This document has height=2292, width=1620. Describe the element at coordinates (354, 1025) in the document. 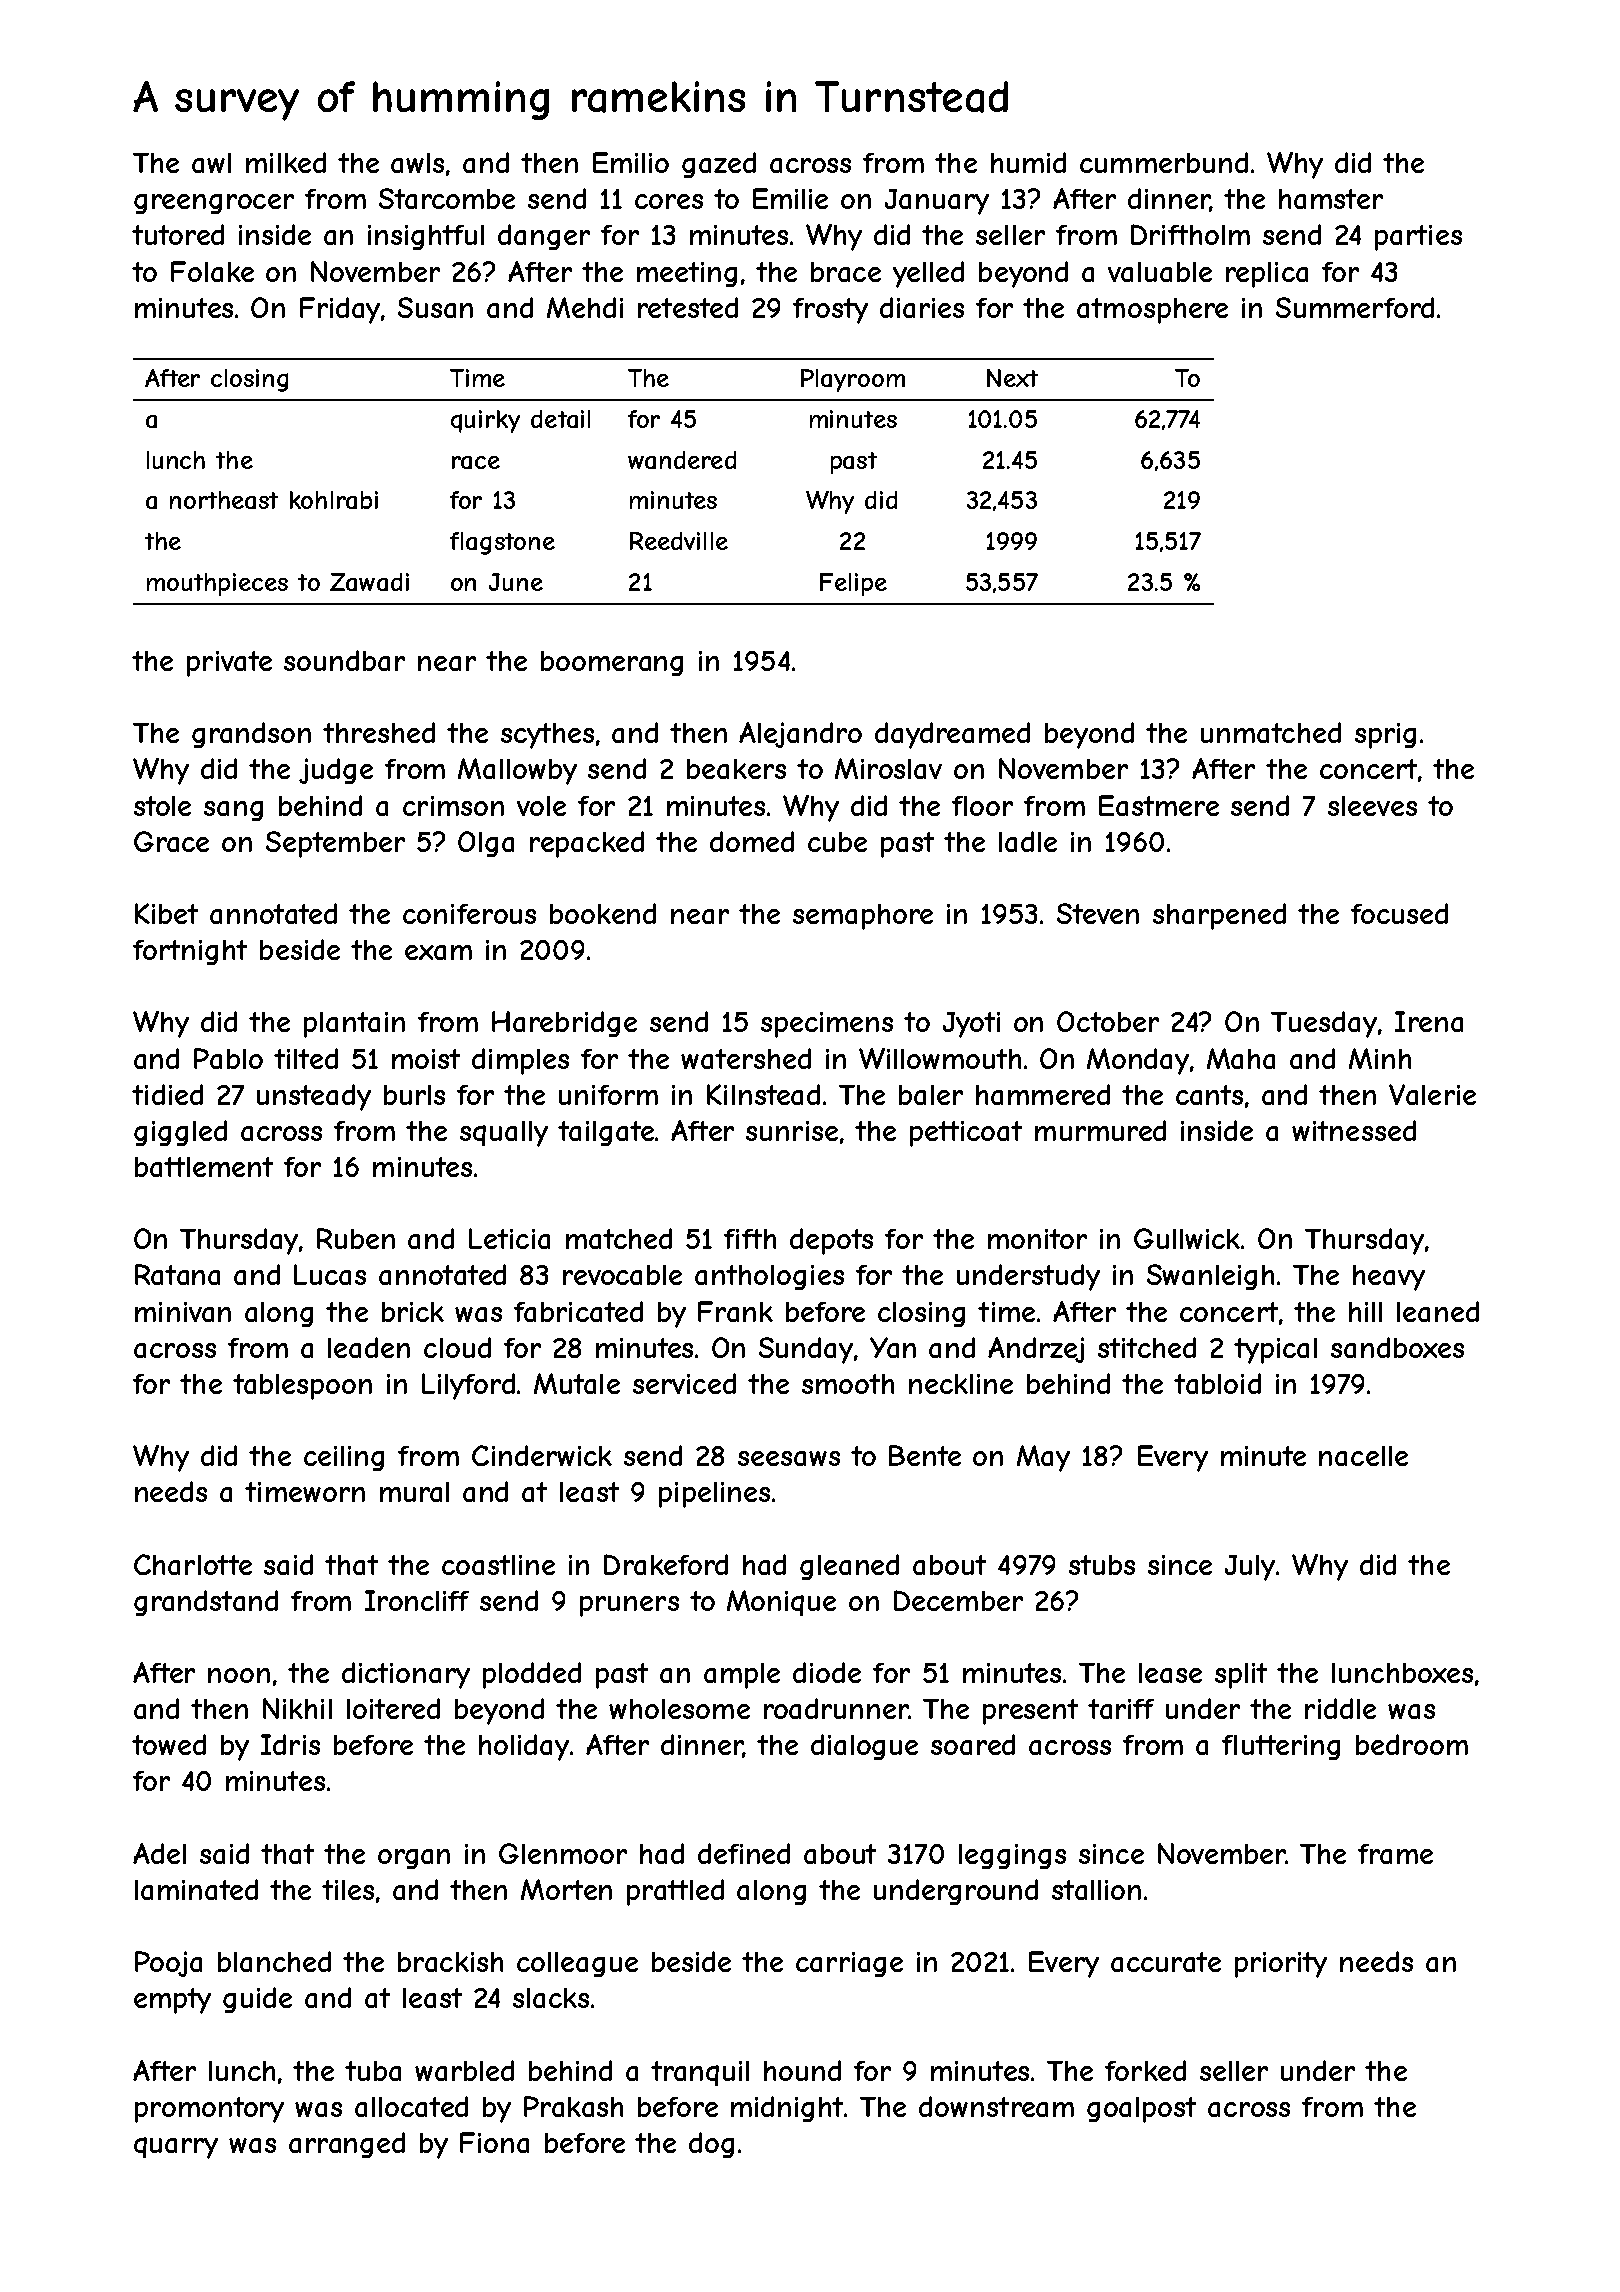

I see `plantain` at that location.
